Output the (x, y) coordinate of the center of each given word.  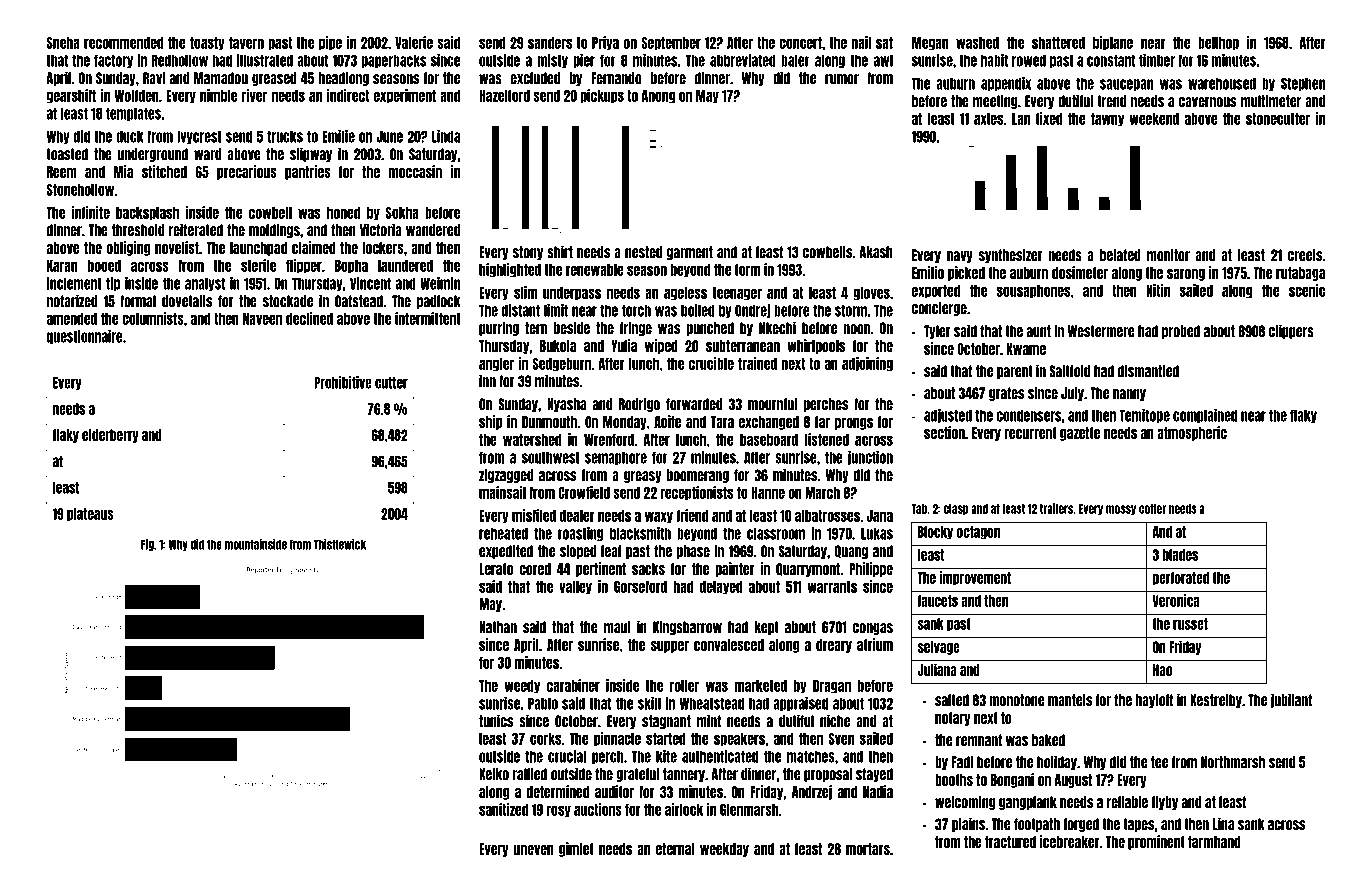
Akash (876, 252)
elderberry (110, 436)
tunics (496, 721)
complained (1205, 416)
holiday (1057, 762)
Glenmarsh (749, 810)
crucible (711, 363)
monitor (1168, 255)
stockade (288, 301)
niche (835, 721)
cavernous (1207, 102)
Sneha (63, 43)
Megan (930, 44)
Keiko (494, 774)
